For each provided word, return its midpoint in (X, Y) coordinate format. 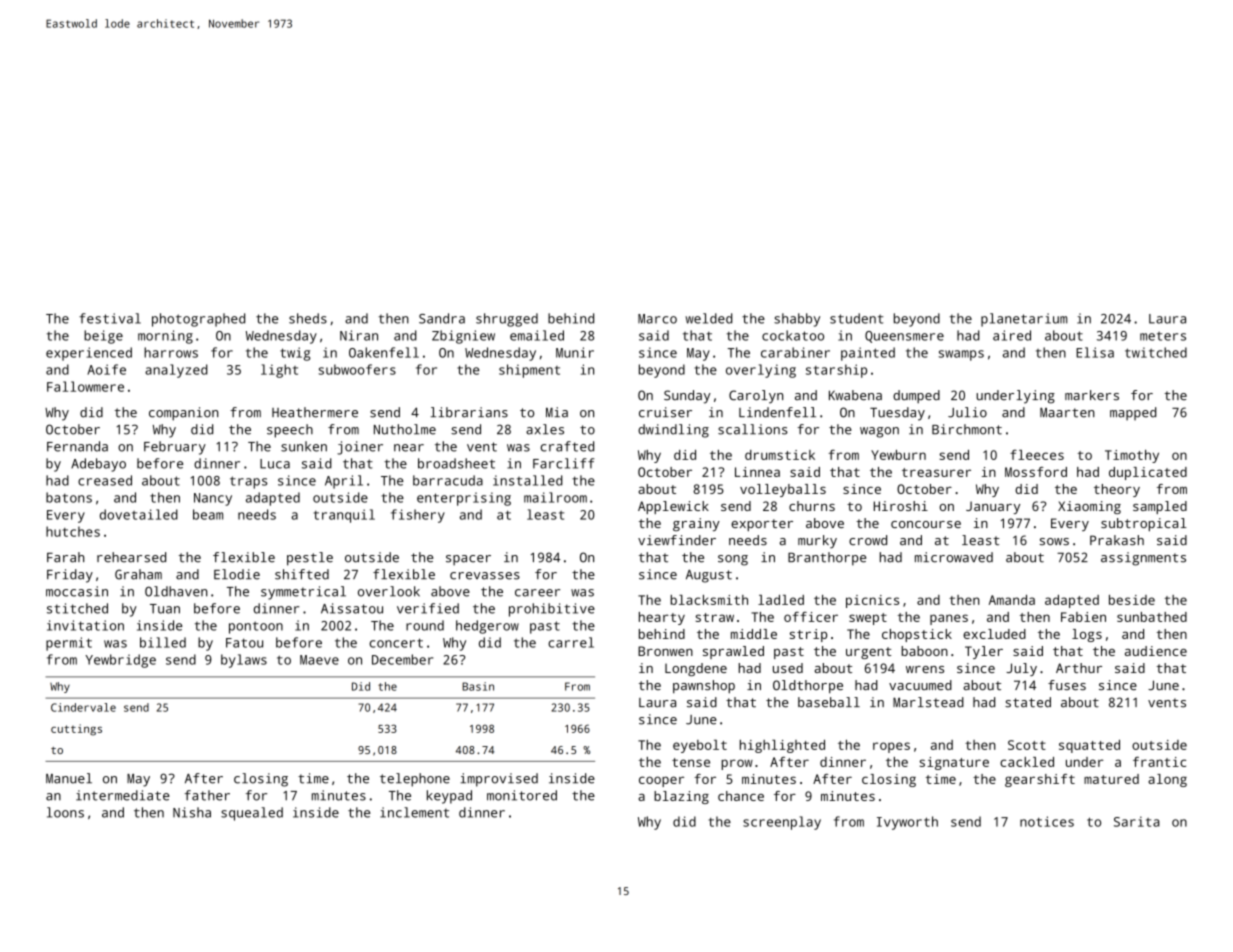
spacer (468, 560)
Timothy (1132, 456)
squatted (1089, 746)
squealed (252, 814)
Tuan (165, 609)
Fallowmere (85, 386)
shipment (529, 371)
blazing (681, 797)
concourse (926, 524)
